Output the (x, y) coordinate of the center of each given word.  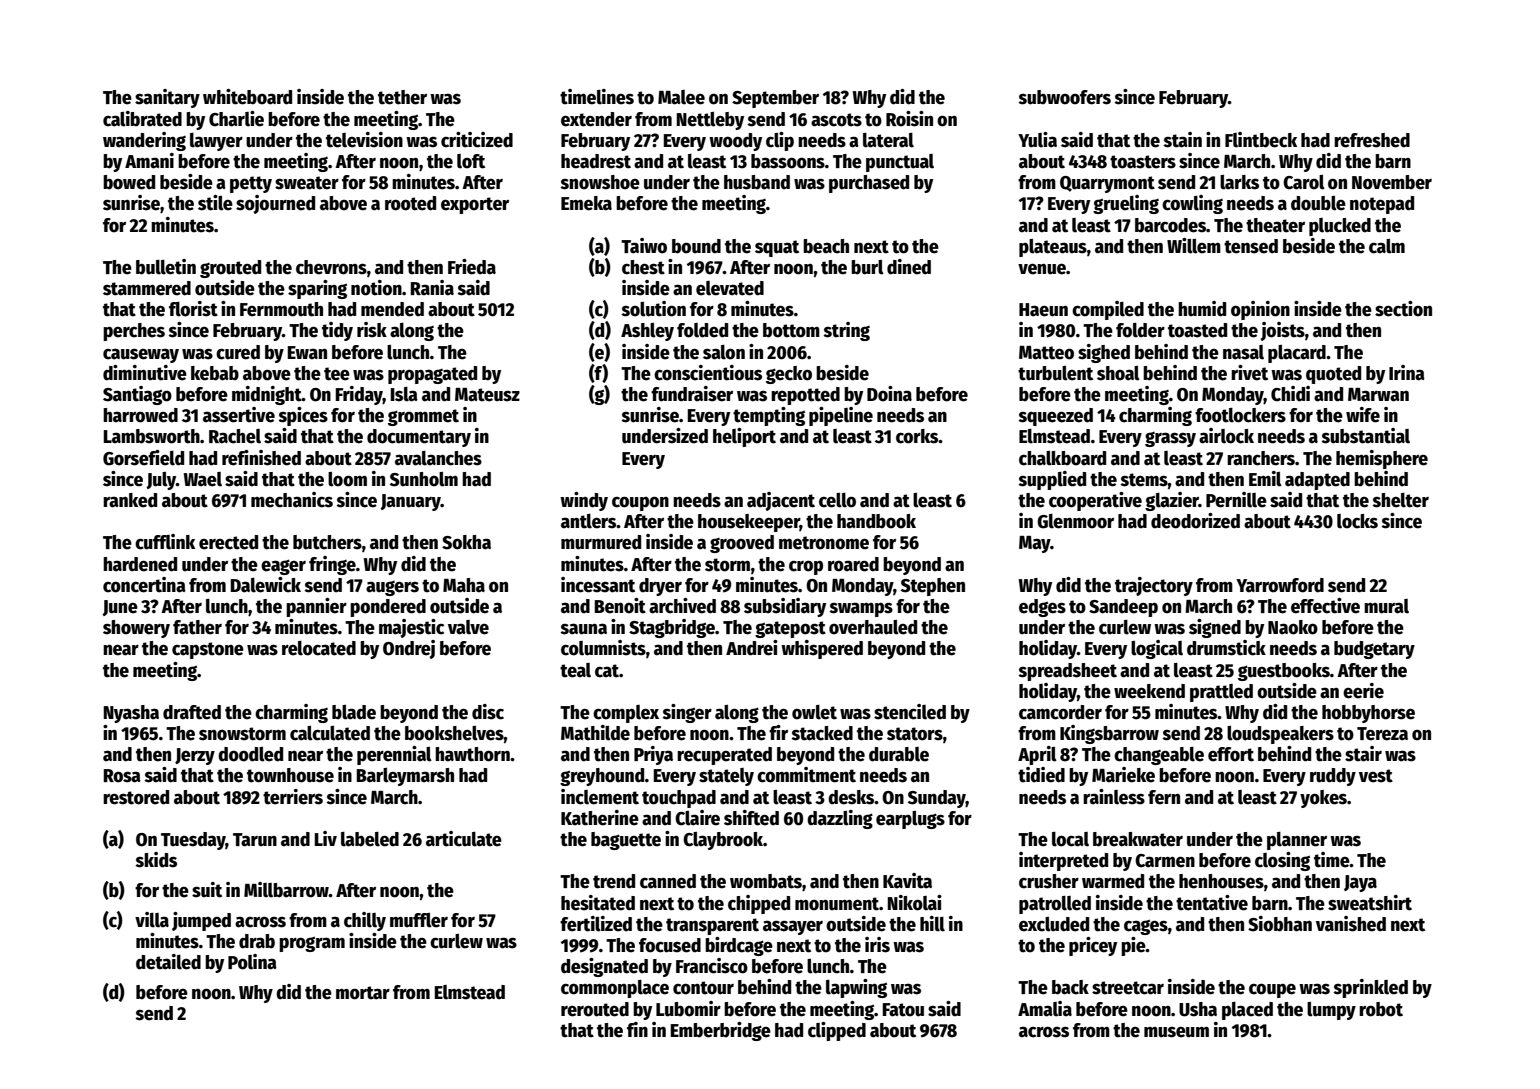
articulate (464, 839)
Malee (681, 97)
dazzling (840, 819)
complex (626, 714)
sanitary (167, 98)
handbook (876, 521)
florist (193, 309)
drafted (192, 712)
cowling (1192, 204)
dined (909, 267)
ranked (130, 500)
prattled (1221, 693)
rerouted (595, 1009)
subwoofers (1065, 97)
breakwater (1138, 839)
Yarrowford (1280, 585)
